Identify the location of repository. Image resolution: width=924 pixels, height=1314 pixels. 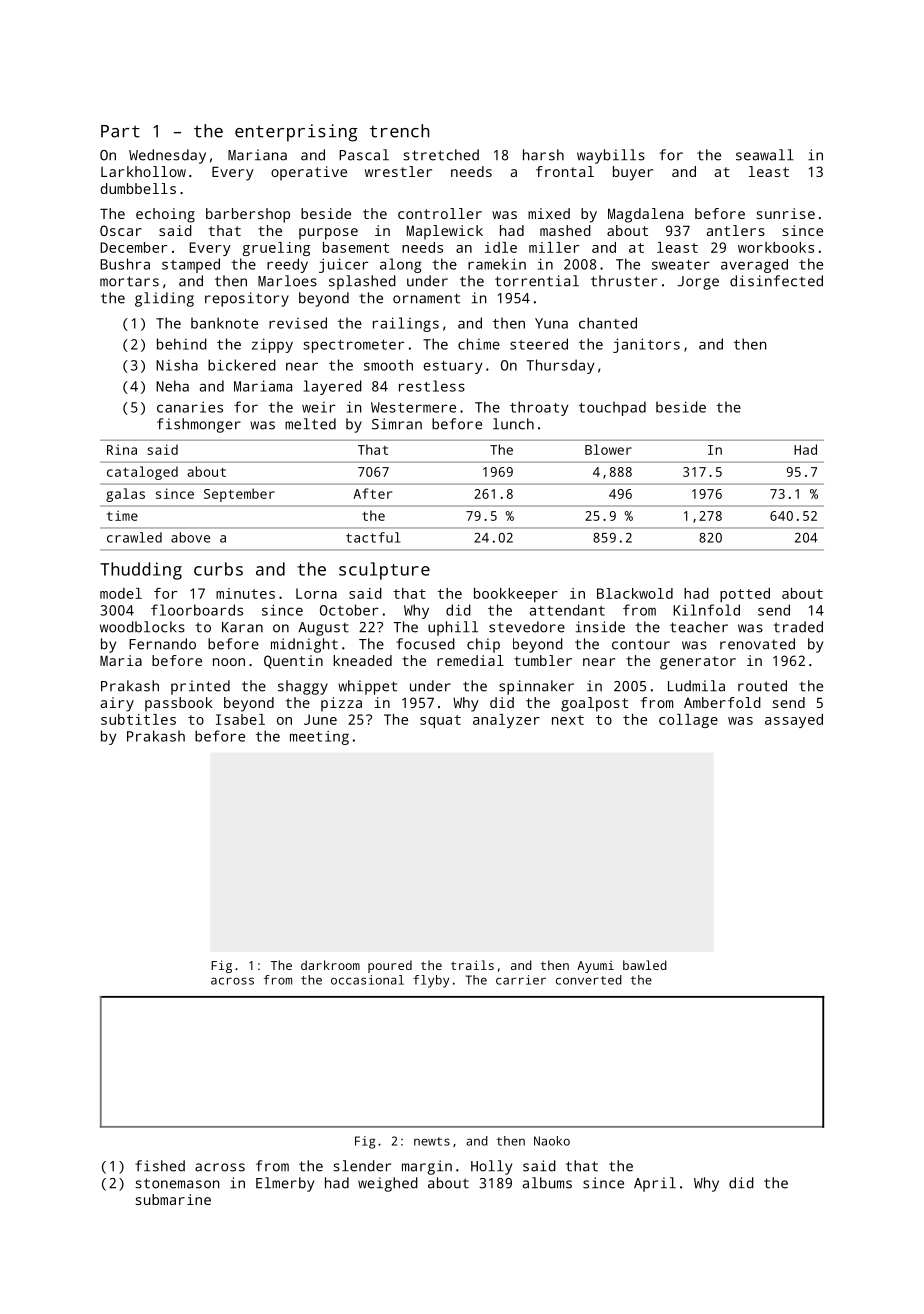
(247, 299).
